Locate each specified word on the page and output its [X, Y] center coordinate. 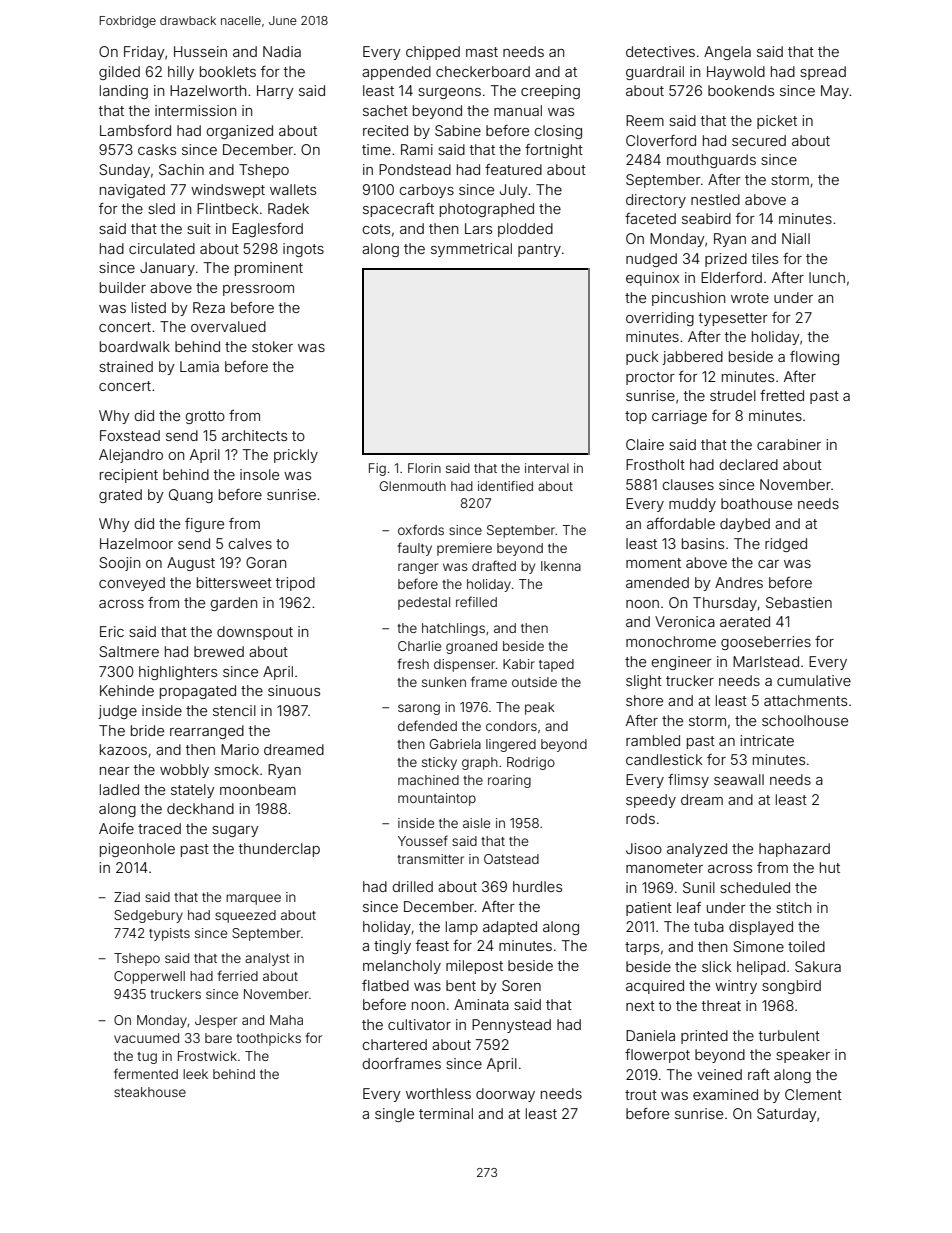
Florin [424, 468]
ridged [786, 545]
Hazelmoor [136, 543]
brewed [219, 651]
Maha [286, 1020]
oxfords [421, 529]
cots [376, 229]
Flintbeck [227, 208]
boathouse [756, 503]
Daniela [650, 1035]
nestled [715, 199]
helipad [761, 968]
